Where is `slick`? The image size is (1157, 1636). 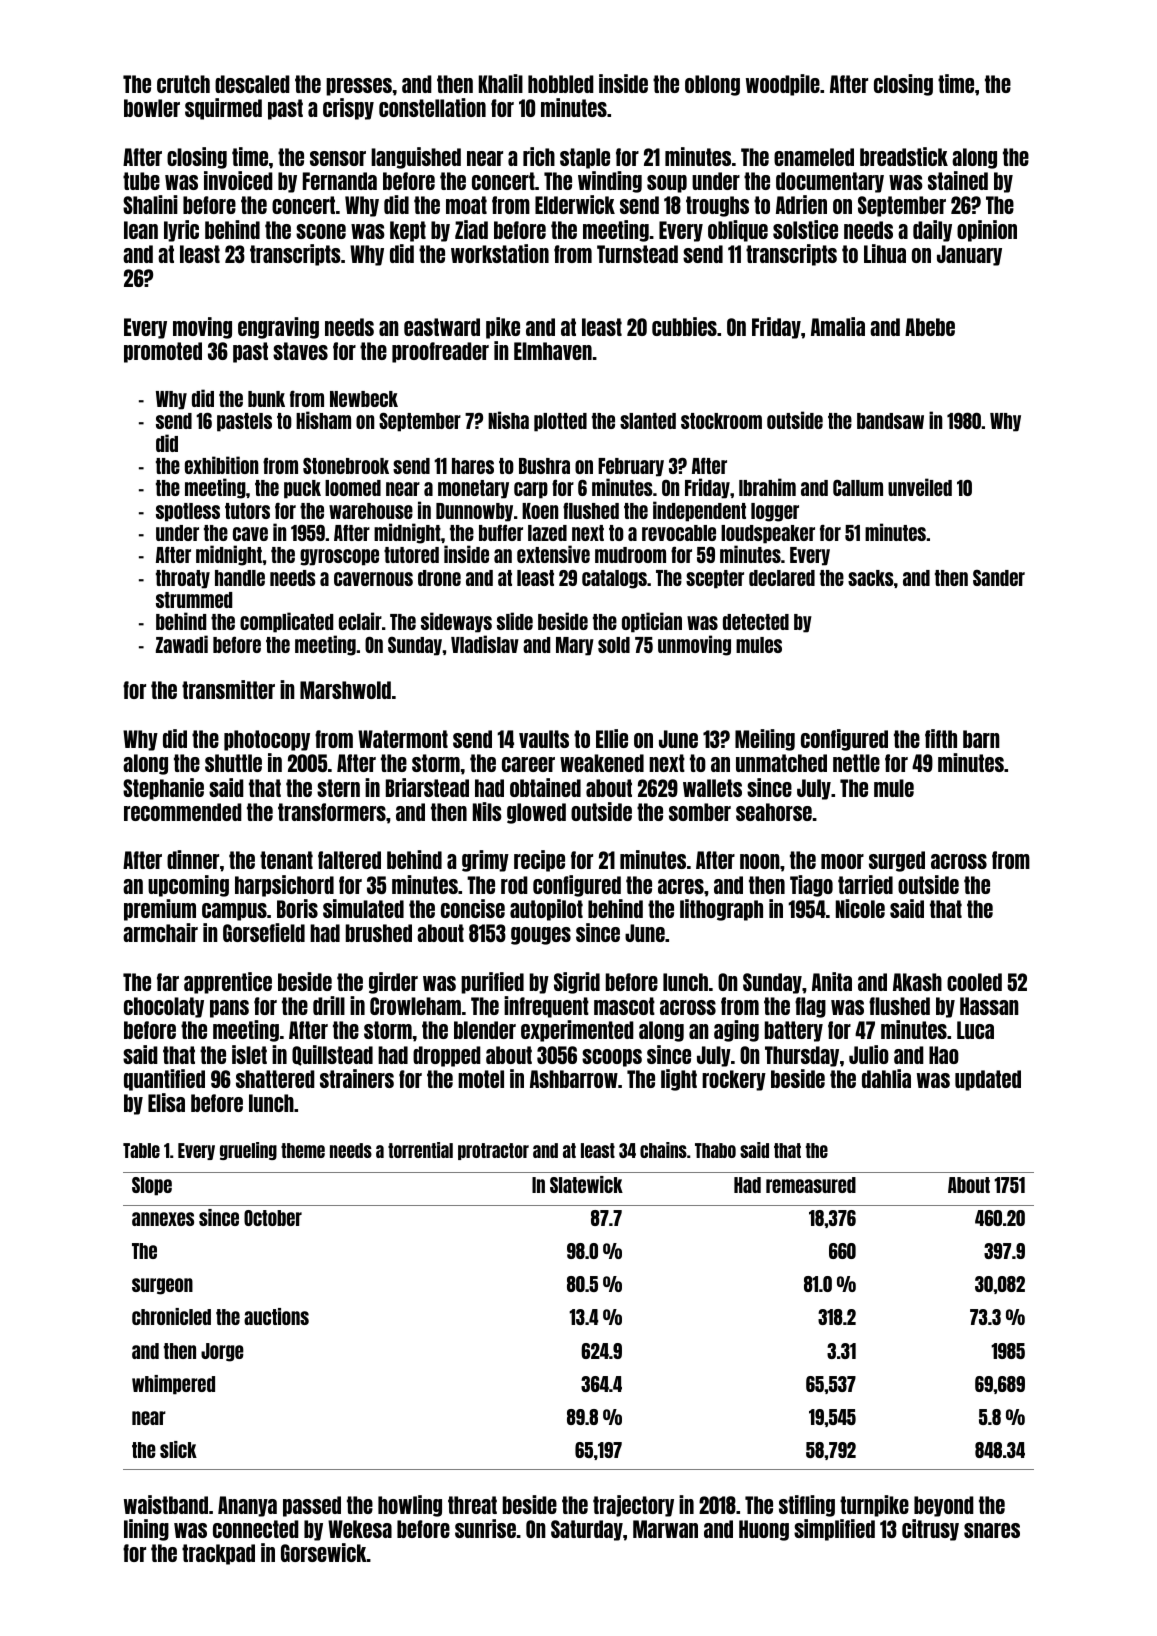 slick is located at coordinates (178, 1449).
